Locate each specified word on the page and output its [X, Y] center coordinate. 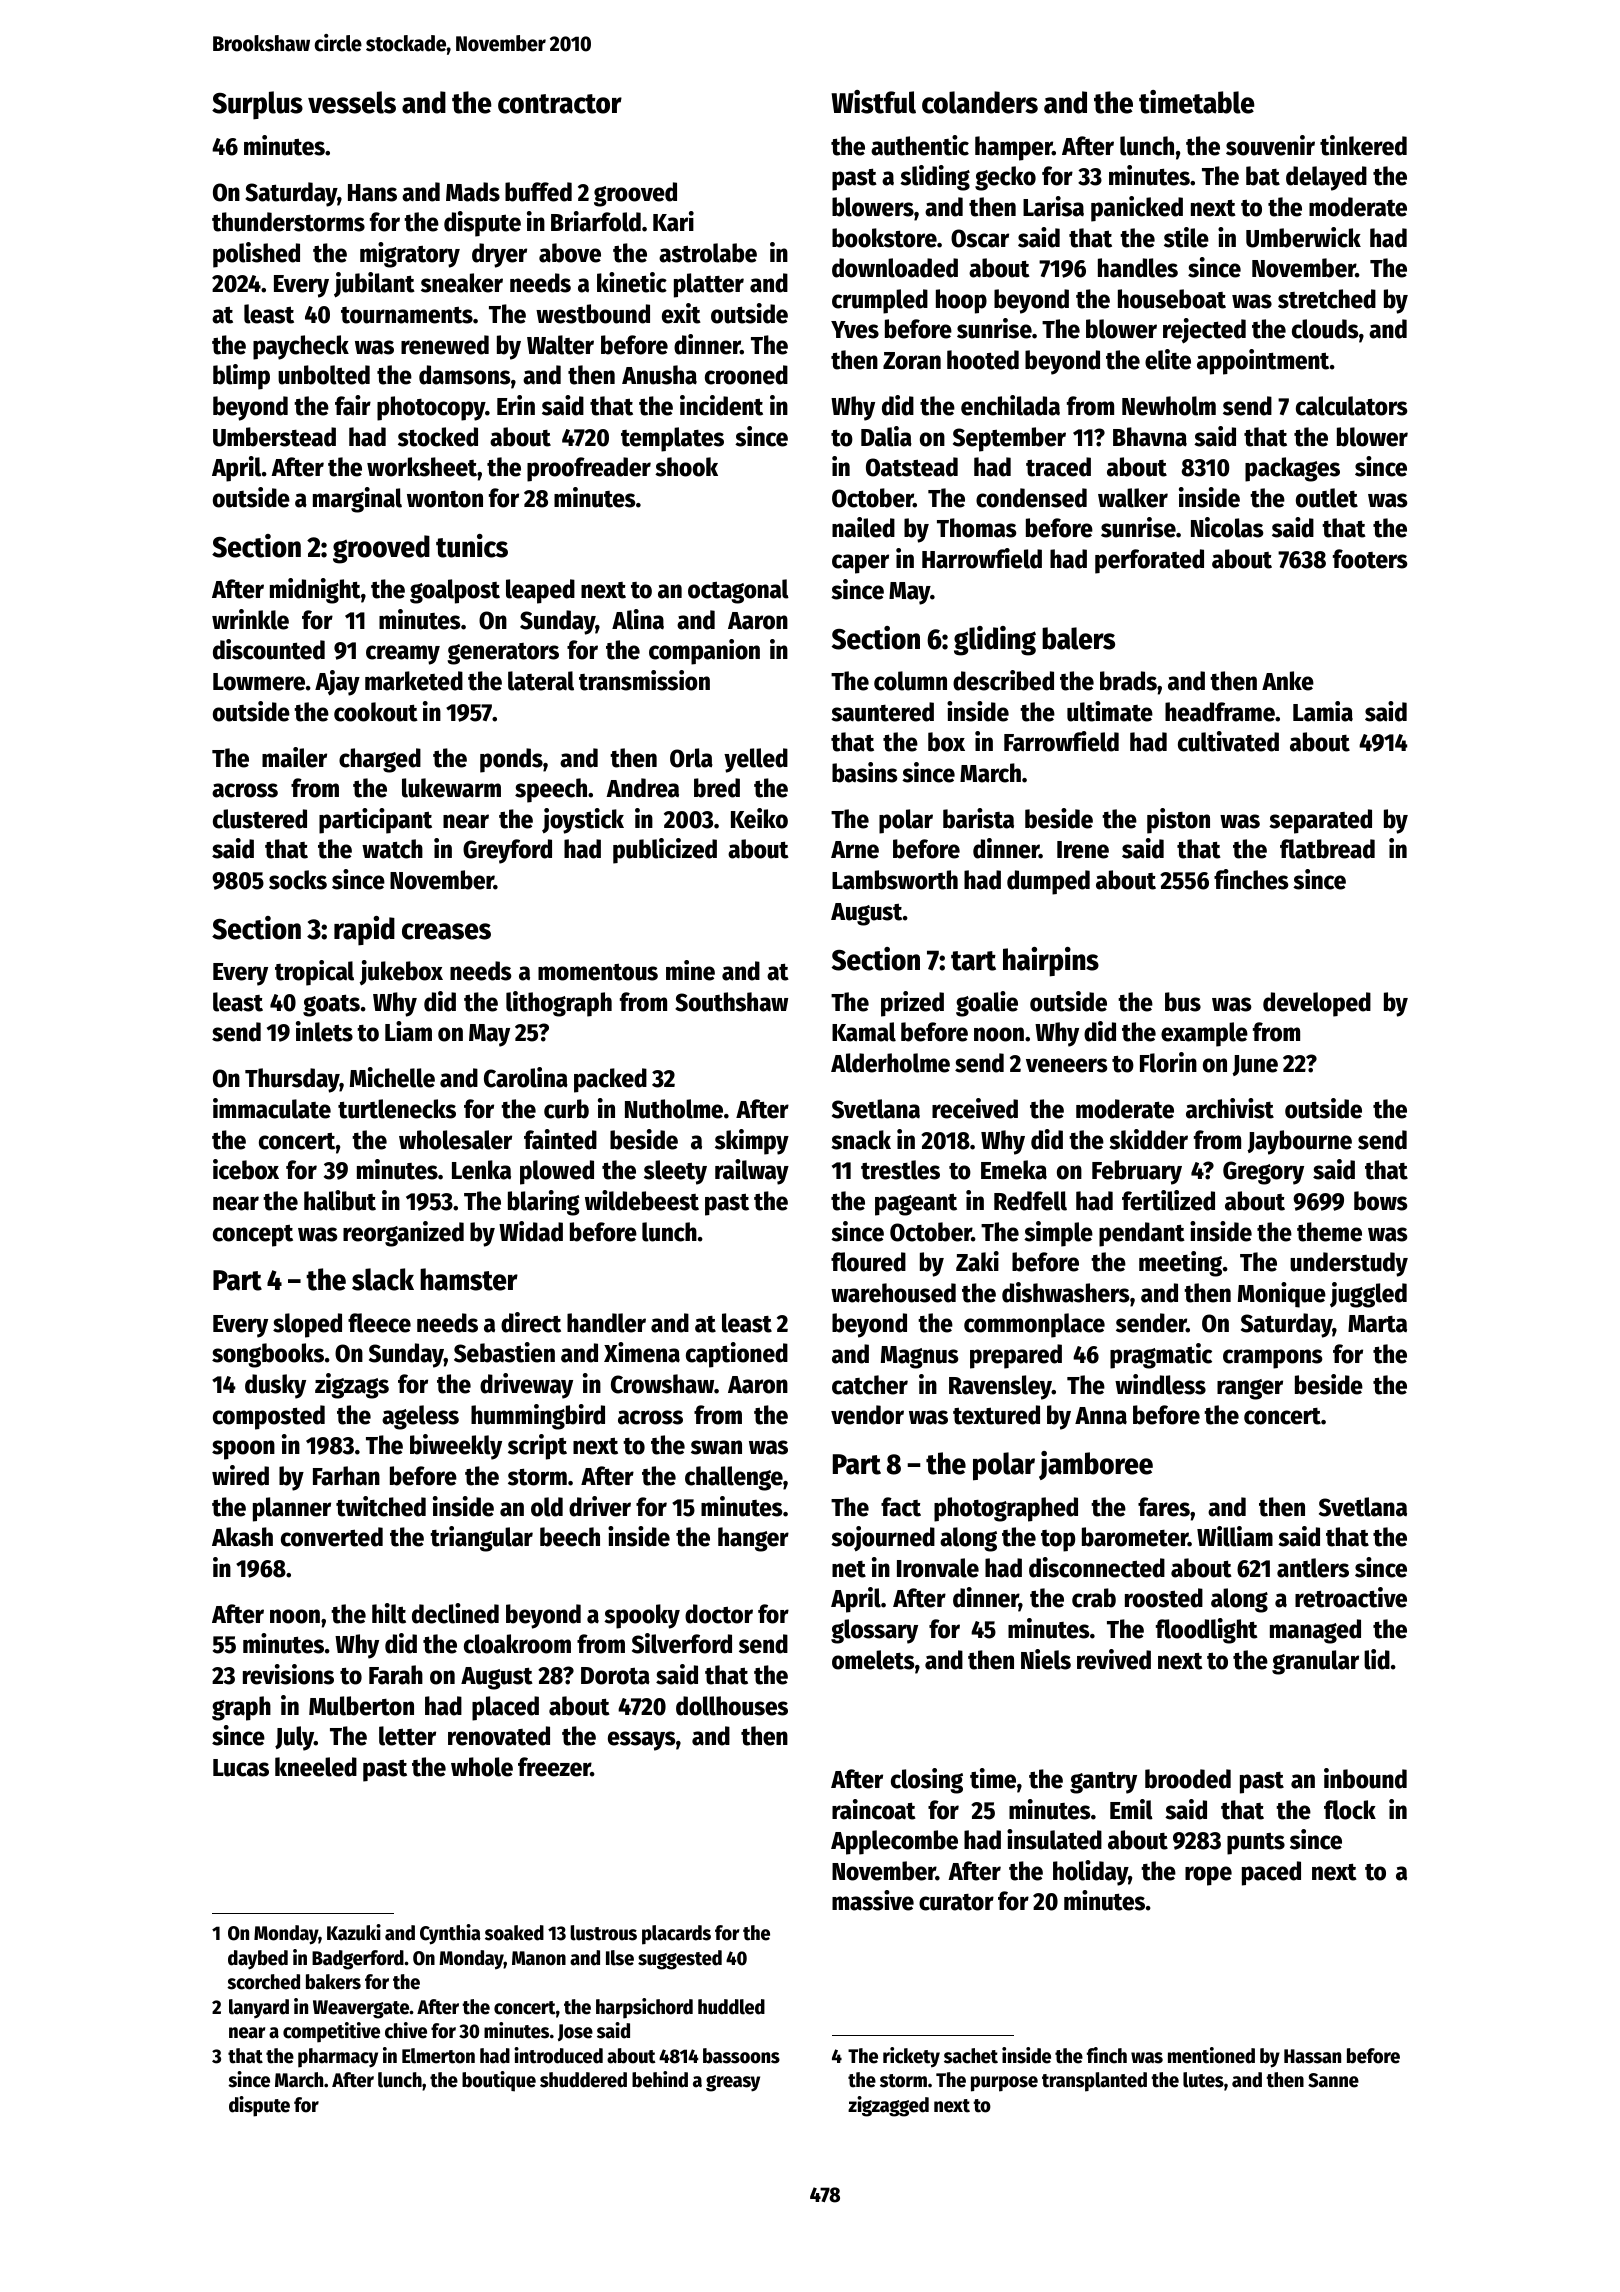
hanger [753, 1539]
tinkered [1363, 145]
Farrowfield [1061, 741]
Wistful [873, 102]
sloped [307, 1325]
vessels [352, 102]
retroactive [1351, 1597]
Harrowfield [982, 558]
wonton [445, 499]
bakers [333, 1982]
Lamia [1323, 711]
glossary [874, 1631]
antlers [1313, 1568]
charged [380, 760]
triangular [481, 1539]
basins [865, 772]
